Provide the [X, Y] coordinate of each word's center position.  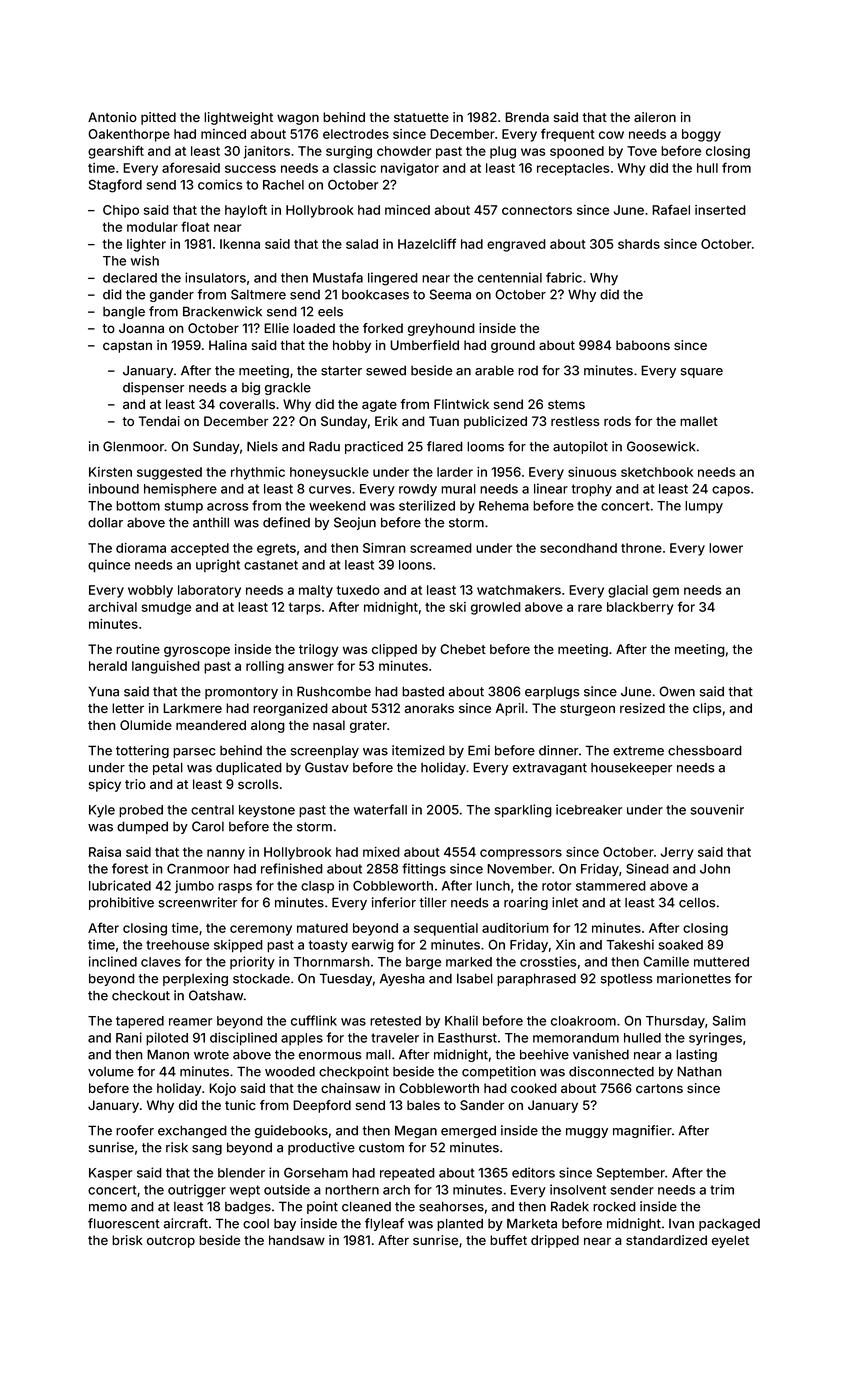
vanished [601, 1054]
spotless [627, 980]
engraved [516, 245]
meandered [211, 725]
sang [207, 1150]
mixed [381, 852]
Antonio [112, 117]
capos [731, 491]
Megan [416, 1131]
